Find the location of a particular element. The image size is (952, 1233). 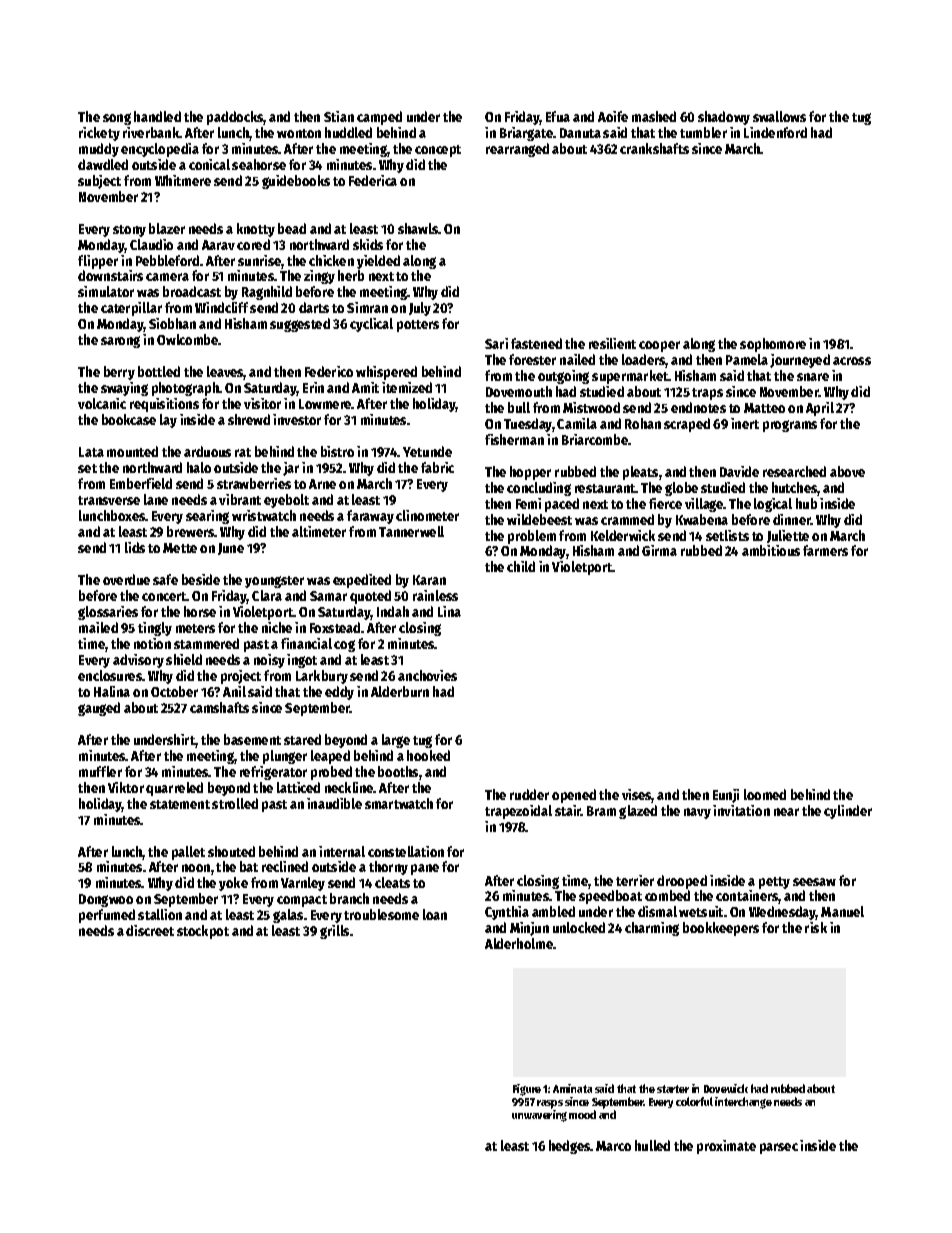

Lindenford is located at coordinates (775, 132).
